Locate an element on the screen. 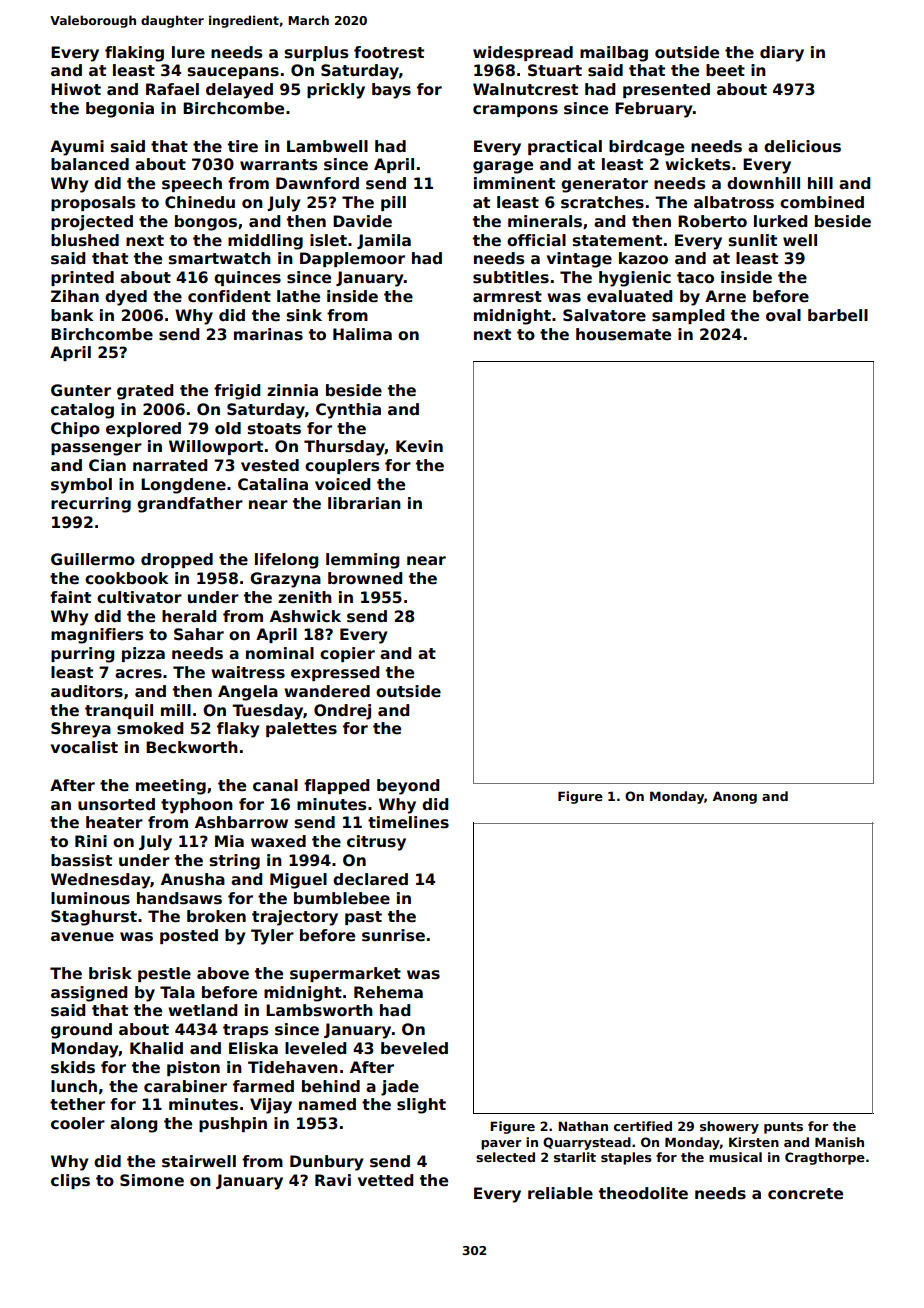 This screenshot has width=924, height=1308. lifelong is located at coordinates (286, 561).
